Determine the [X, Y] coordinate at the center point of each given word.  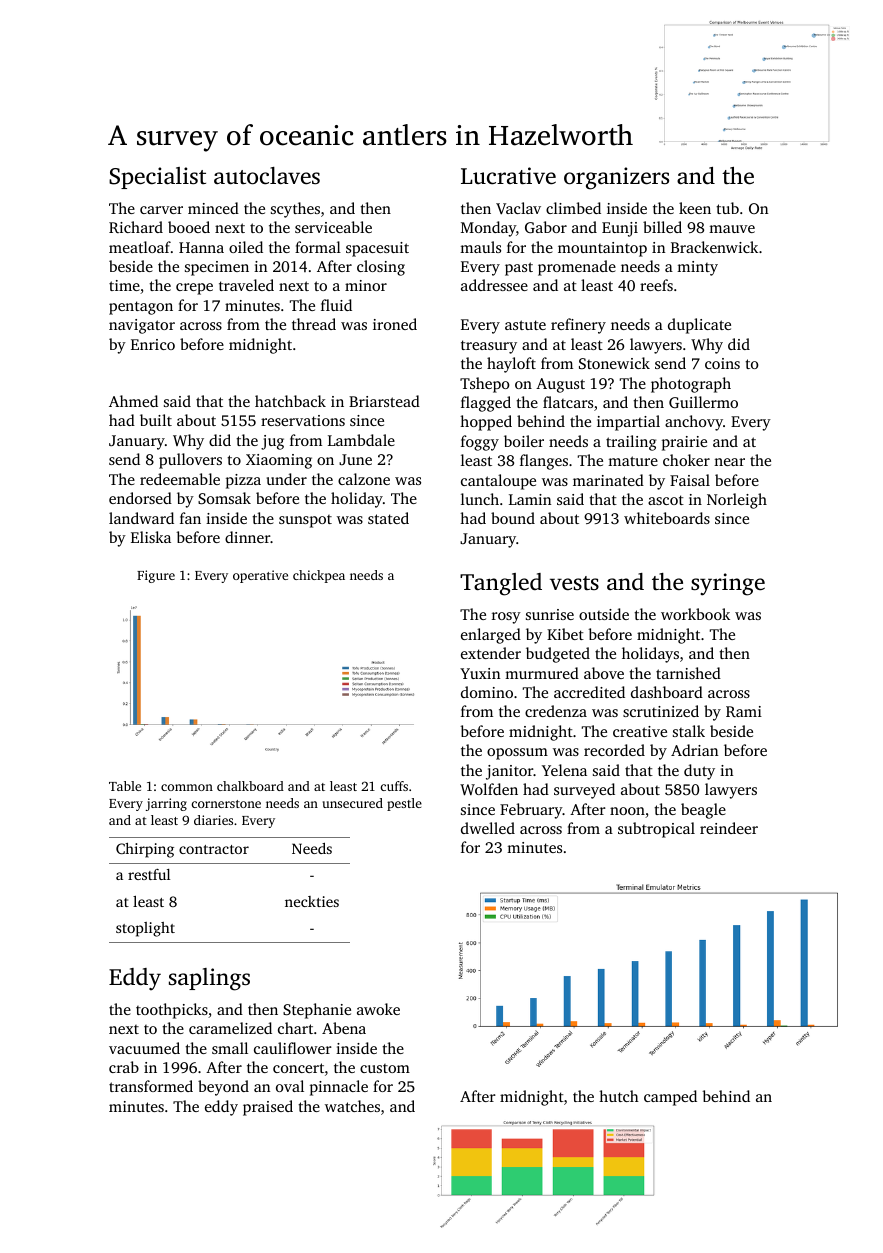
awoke [378, 1009]
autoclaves [267, 176]
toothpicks [172, 1011]
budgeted [558, 655]
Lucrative [508, 176]
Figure [156, 576]
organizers [616, 178]
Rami [744, 711]
